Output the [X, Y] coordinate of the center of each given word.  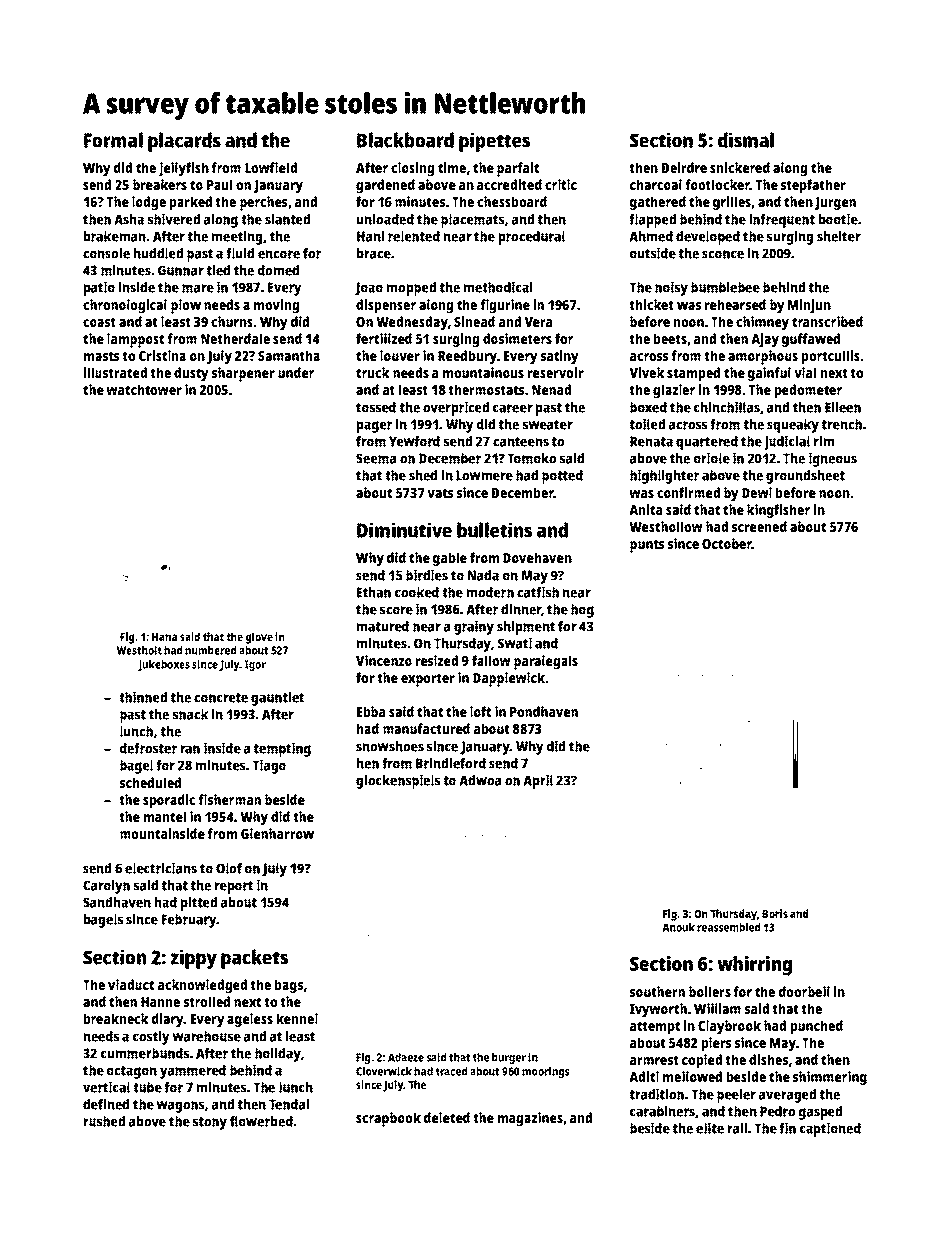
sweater [548, 425]
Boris [775, 913]
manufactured [426, 728]
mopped [411, 289]
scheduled [150, 782]
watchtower [144, 389]
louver [400, 355]
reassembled [728, 927]
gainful [769, 374]
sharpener [243, 374]
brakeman [115, 236]
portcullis [831, 357]
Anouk [678, 927]
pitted [199, 903]
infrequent [782, 220]
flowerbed [261, 1121]
